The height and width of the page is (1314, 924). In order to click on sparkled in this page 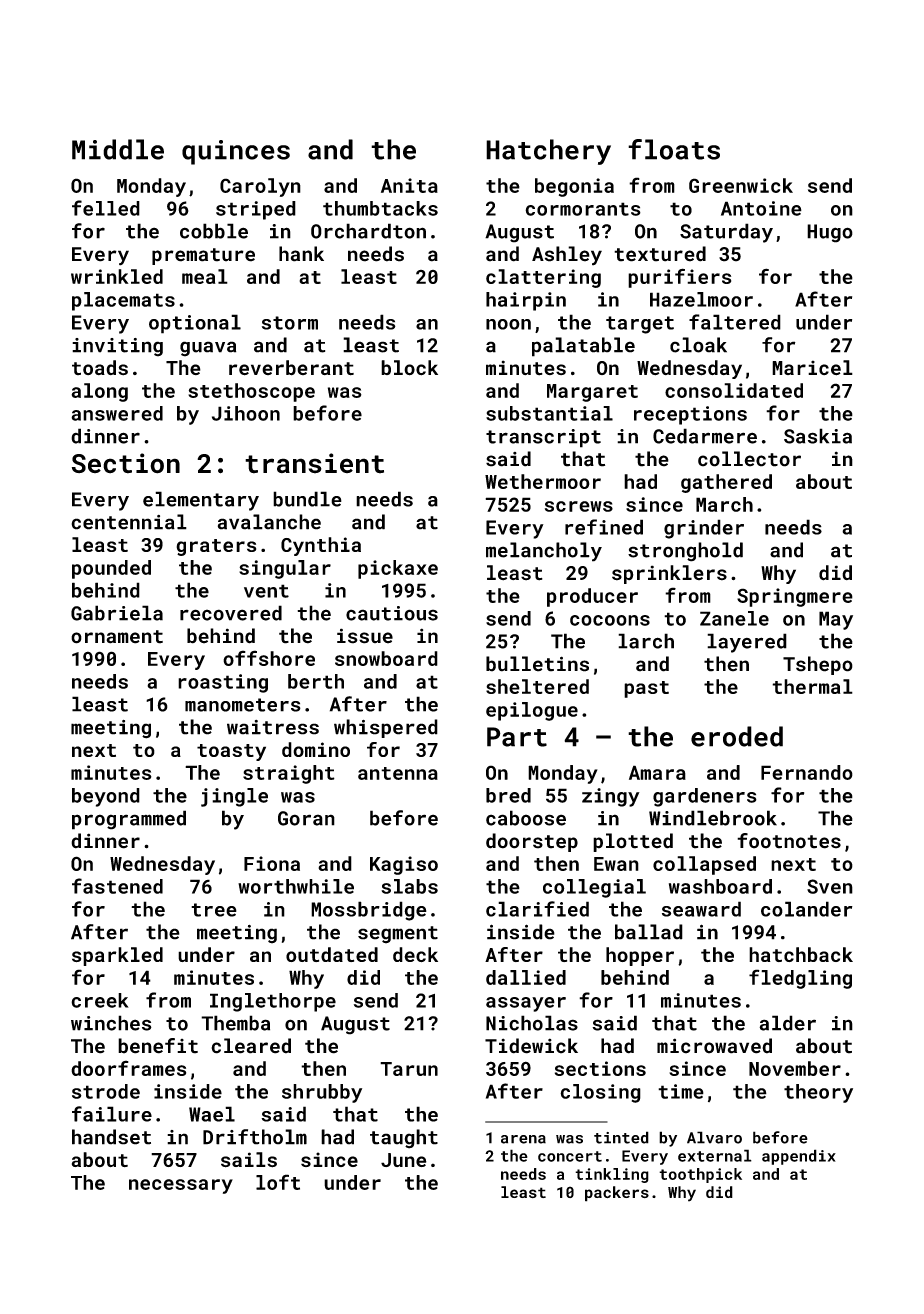, I will do `click(117, 956)`.
